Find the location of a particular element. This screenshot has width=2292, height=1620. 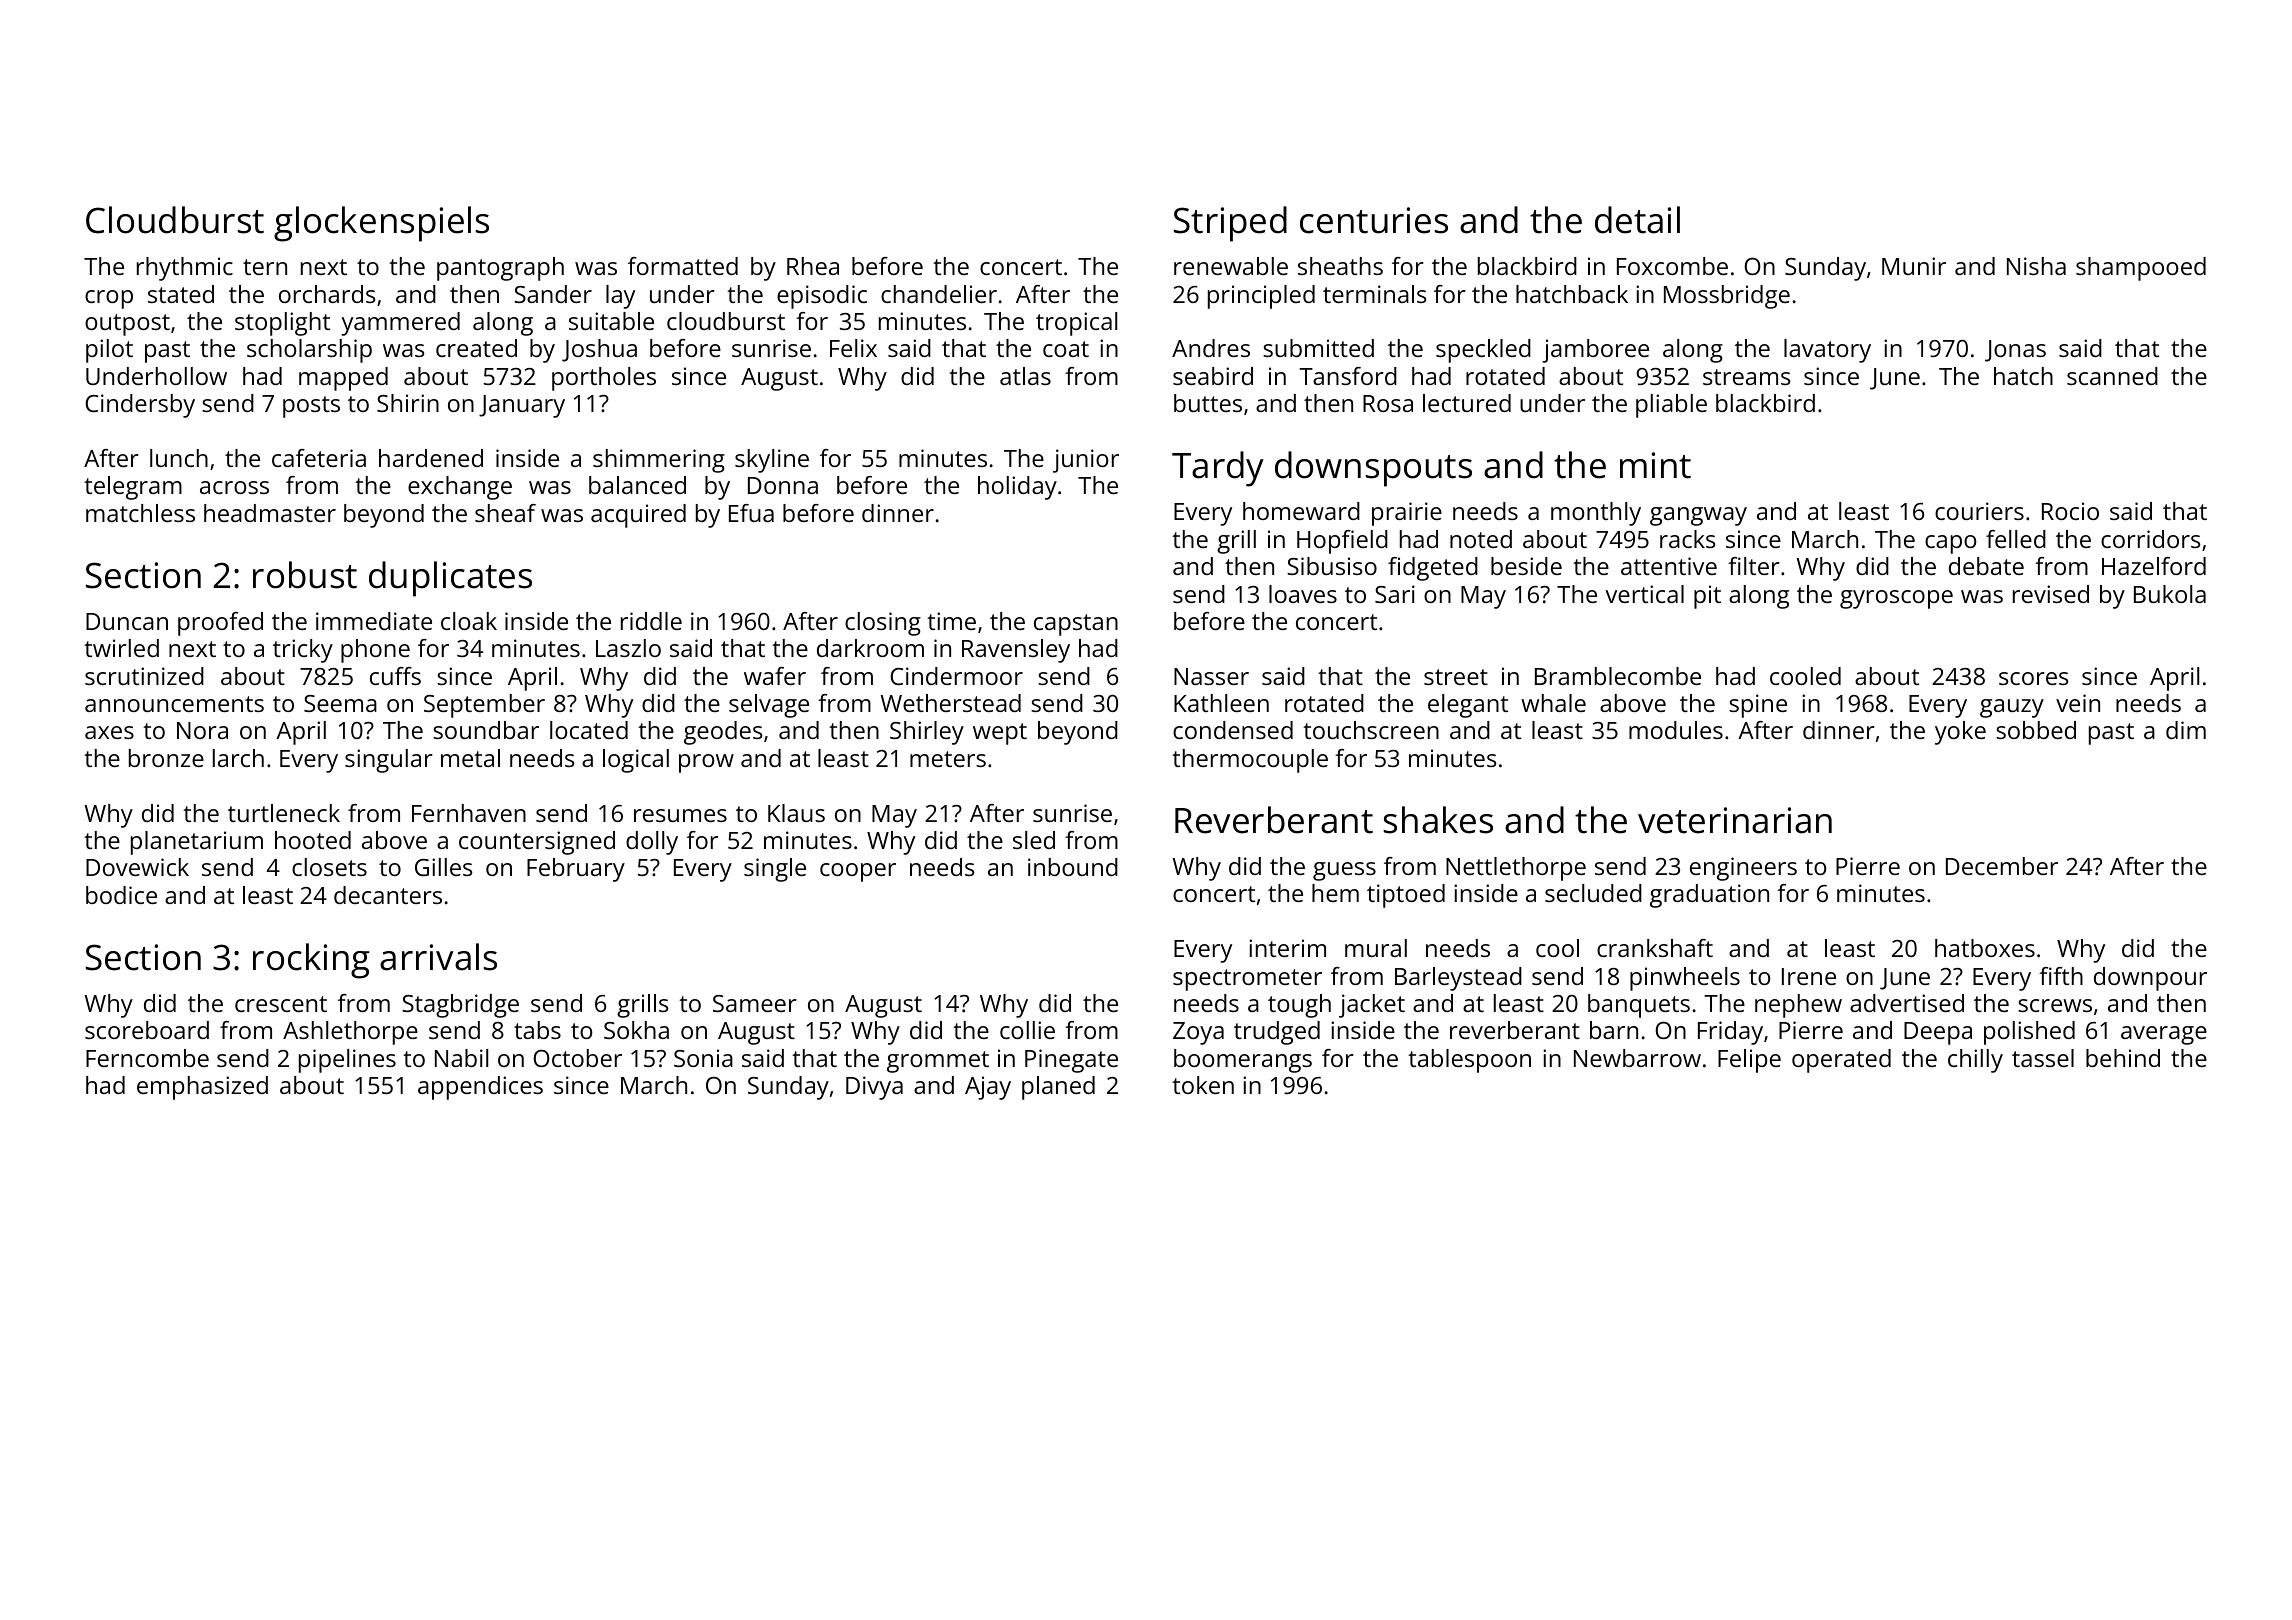

wept is located at coordinates (1000, 734).
